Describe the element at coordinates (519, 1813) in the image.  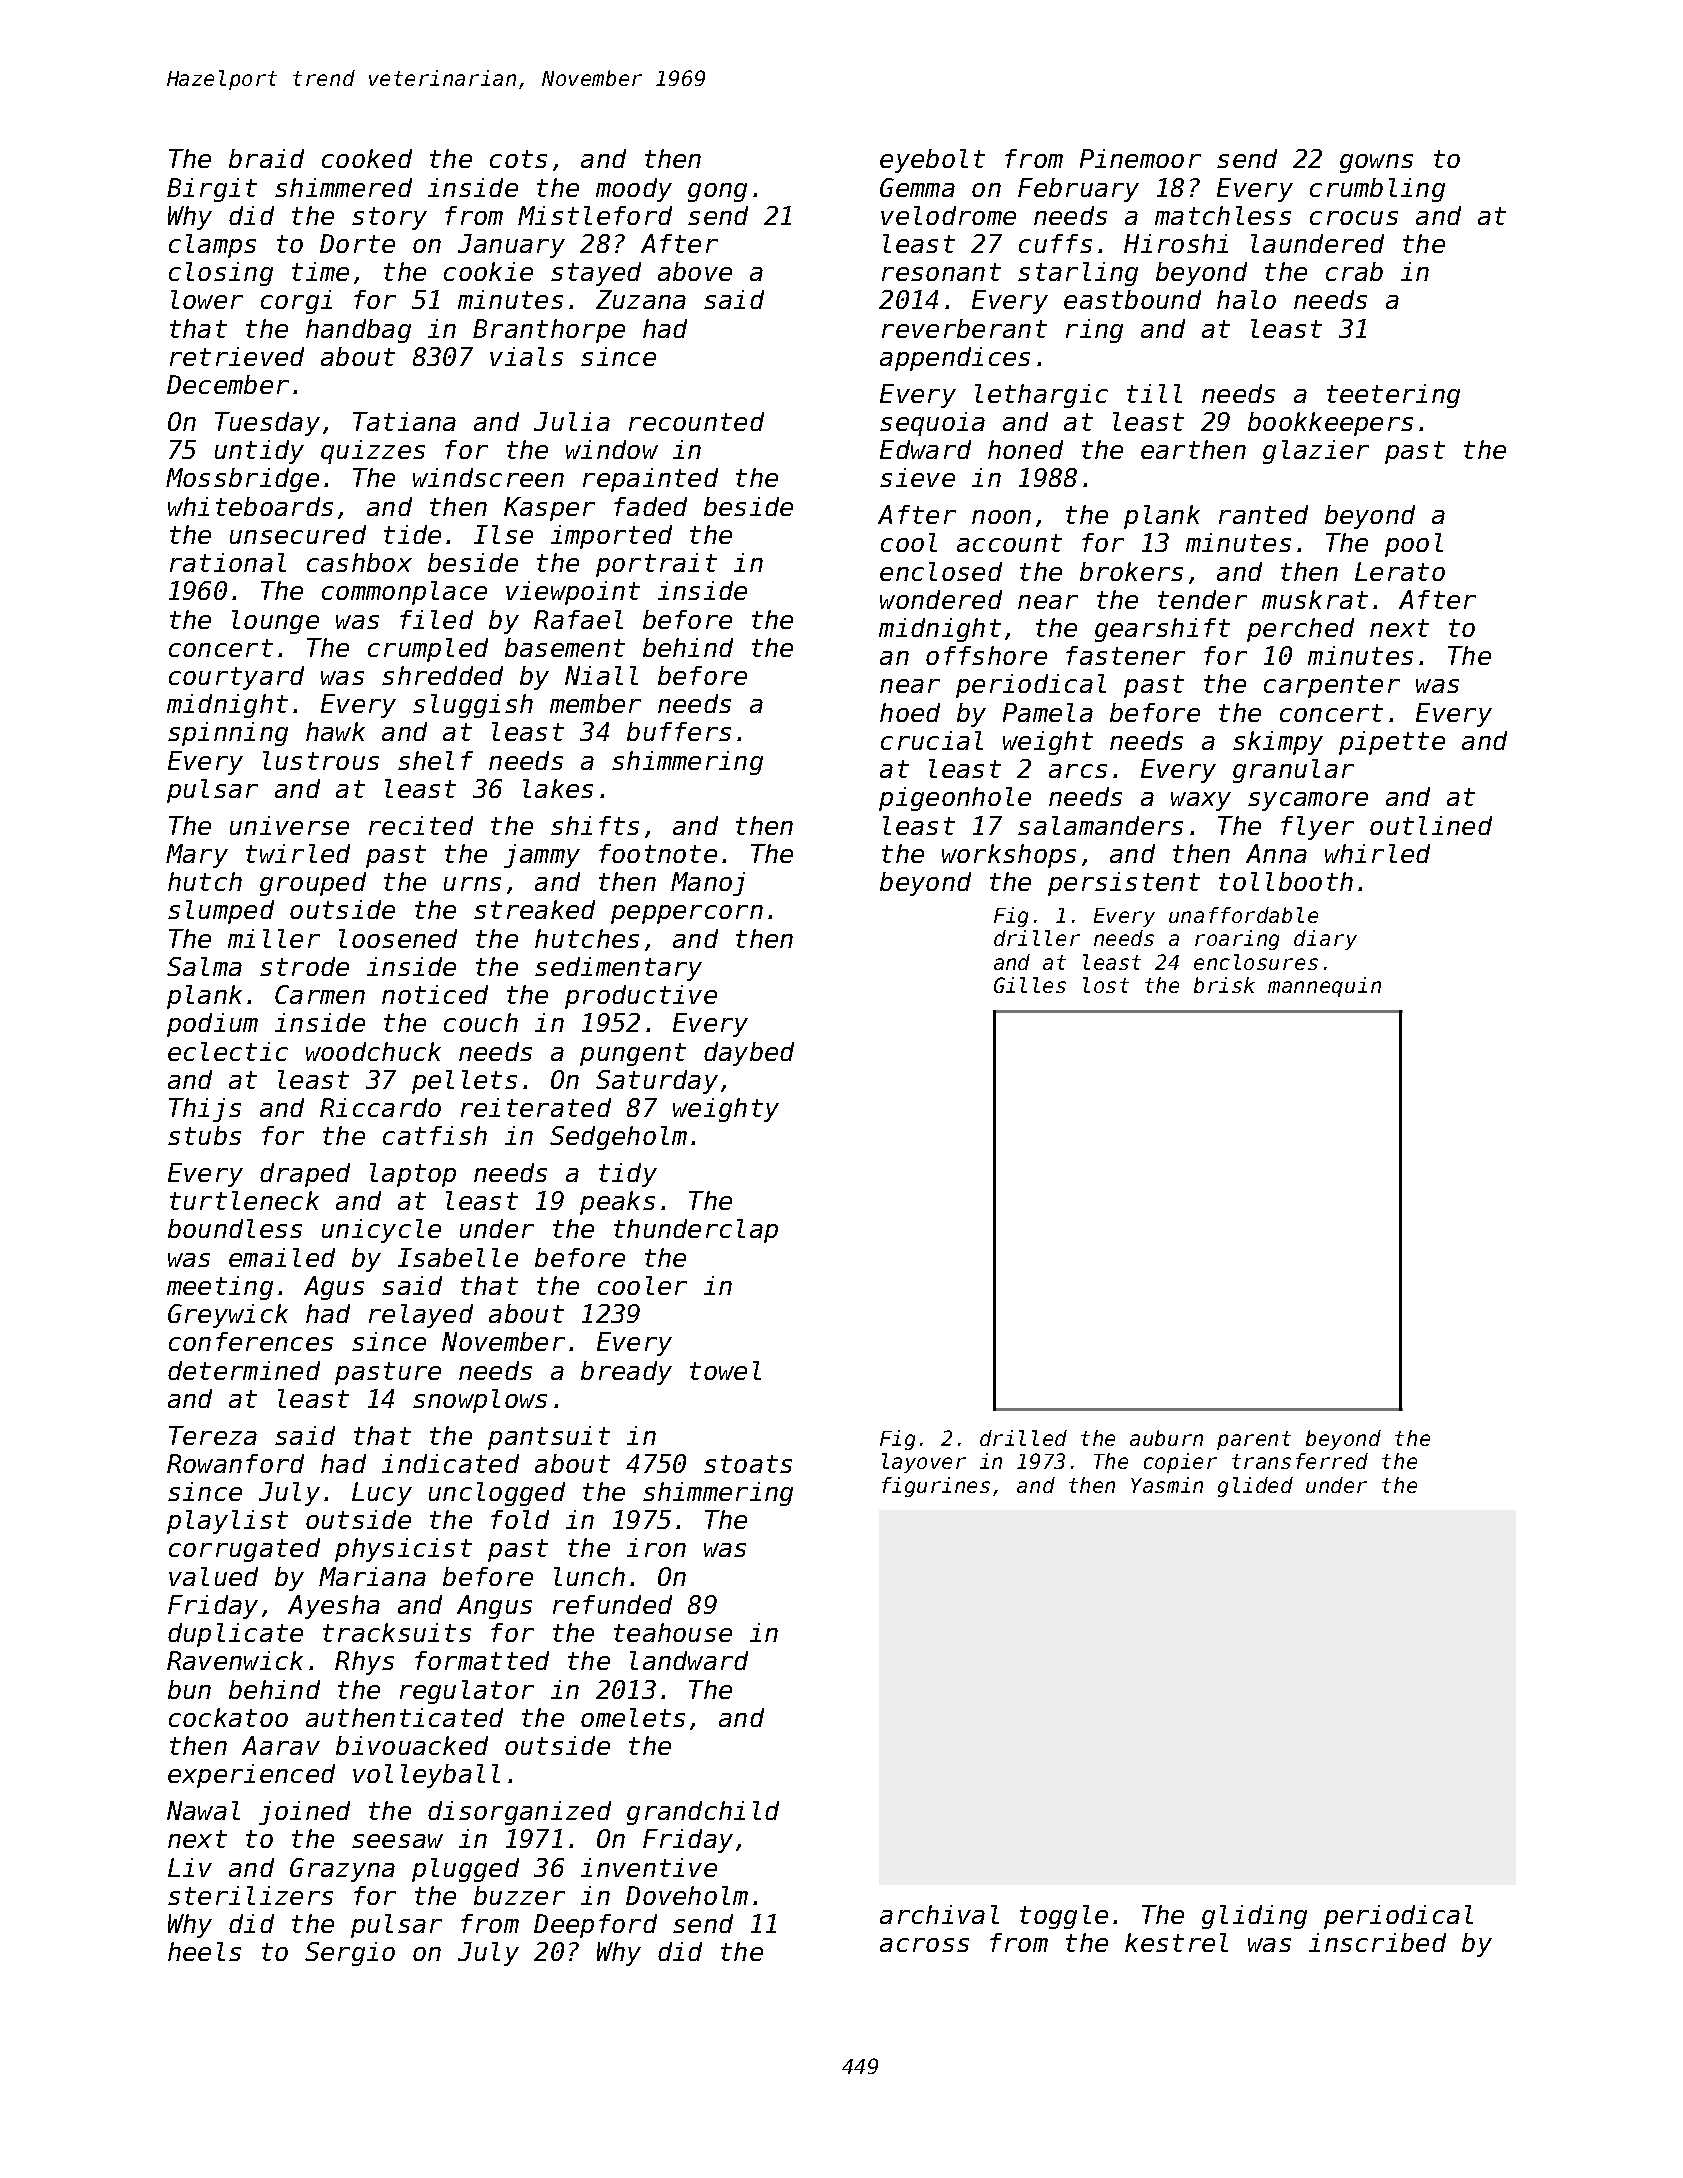
I see `disorganized` at that location.
